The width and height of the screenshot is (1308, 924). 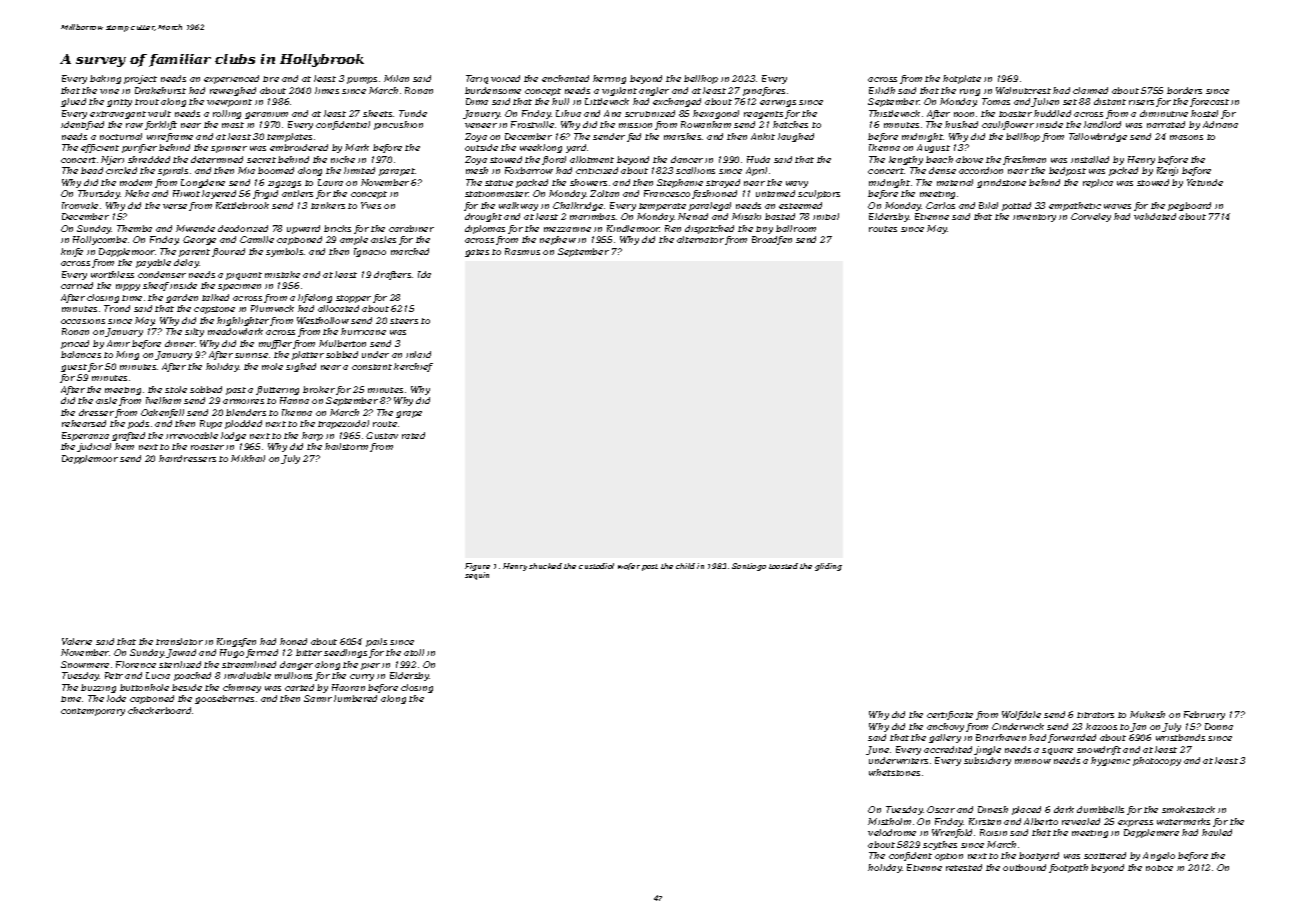 I want to click on velodrome, so click(x=892, y=832).
